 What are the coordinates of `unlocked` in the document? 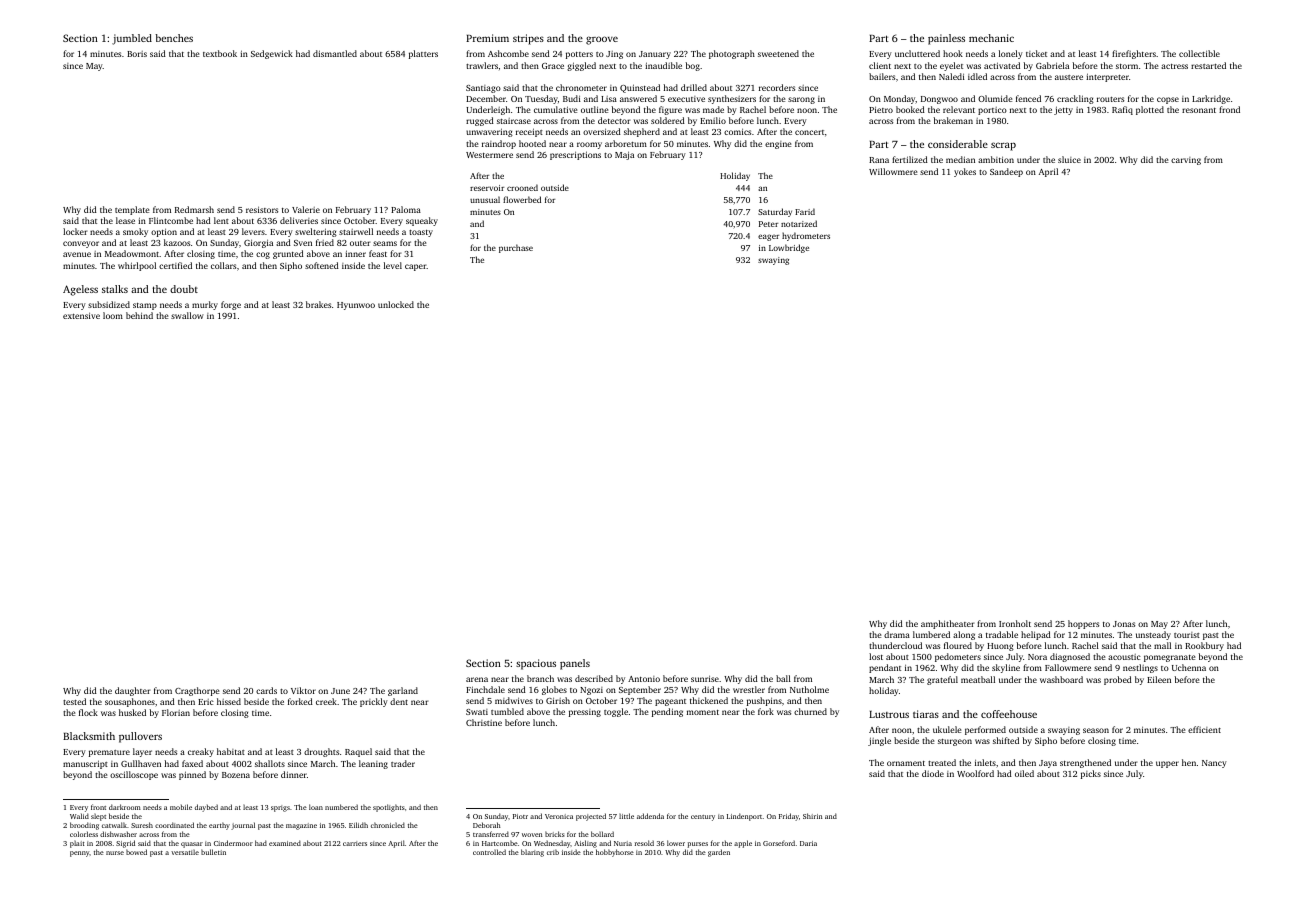 It's located at (396, 304).
